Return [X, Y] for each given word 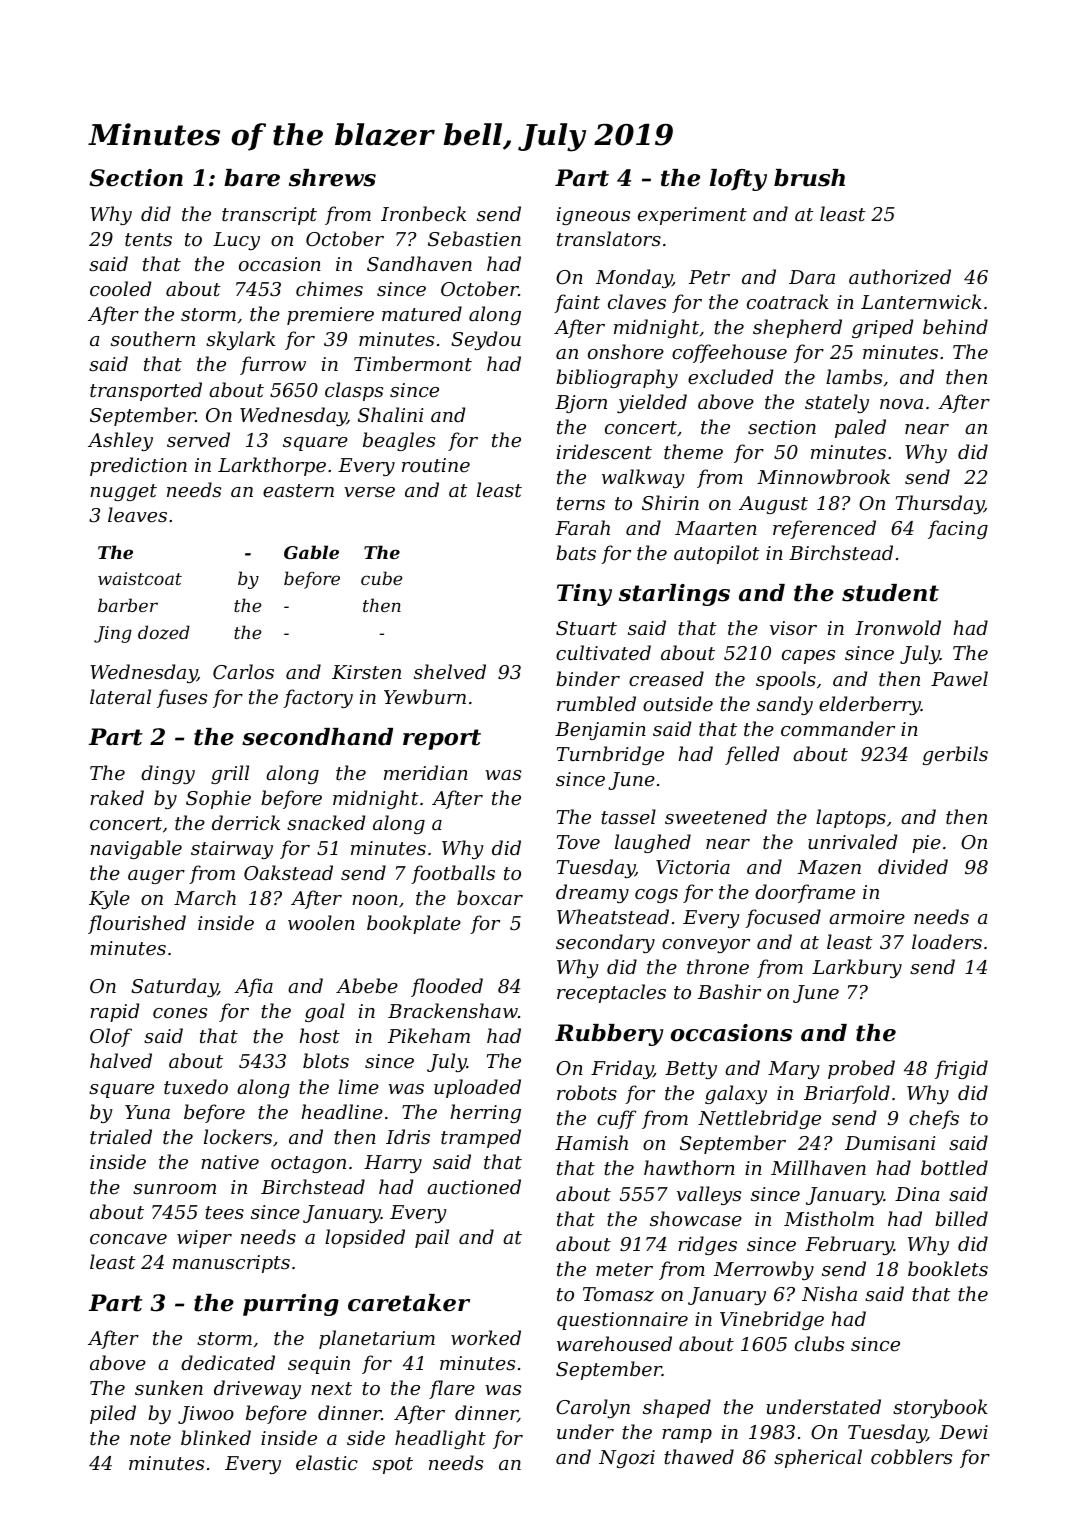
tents [148, 239]
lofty [738, 180]
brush [809, 178]
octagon [308, 1164]
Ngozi [627, 1459]
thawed [699, 1456]
